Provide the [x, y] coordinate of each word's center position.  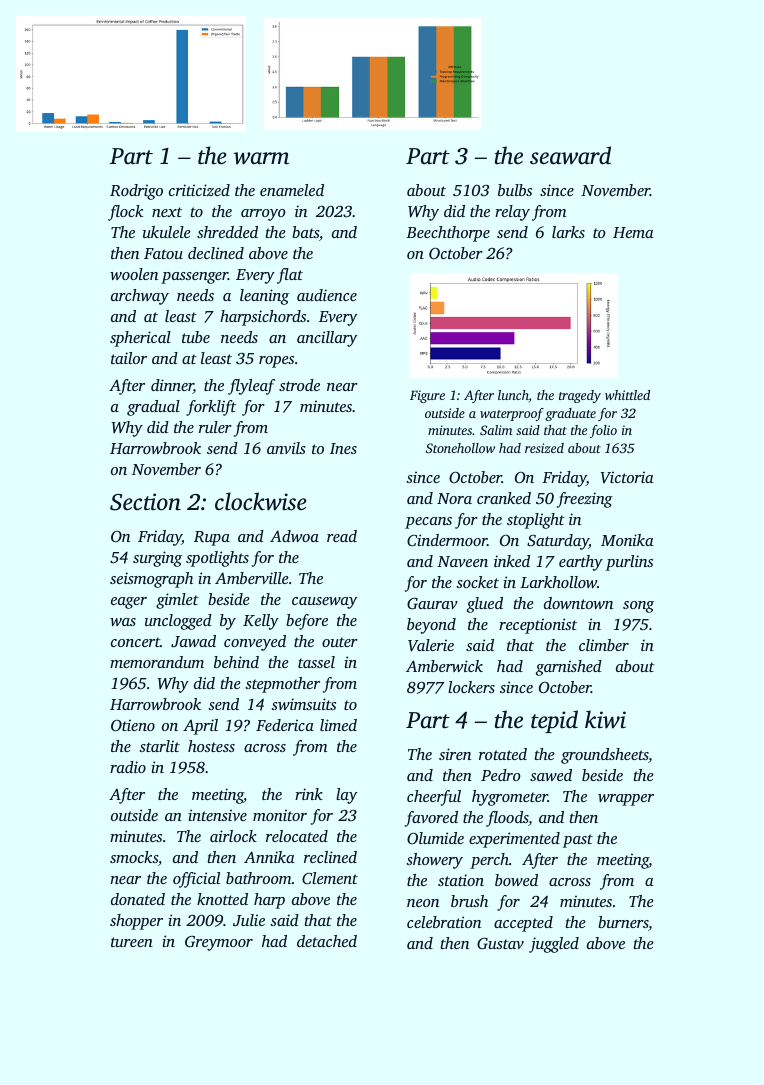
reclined [330, 857]
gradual [153, 408]
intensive [217, 815]
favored [431, 819]
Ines [343, 448]
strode [299, 385]
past [578, 841]
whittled [627, 395]
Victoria [627, 477]
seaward [570, 155]
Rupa [212, 538]
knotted [222, 899]
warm [261, 158]
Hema [633, 232]
